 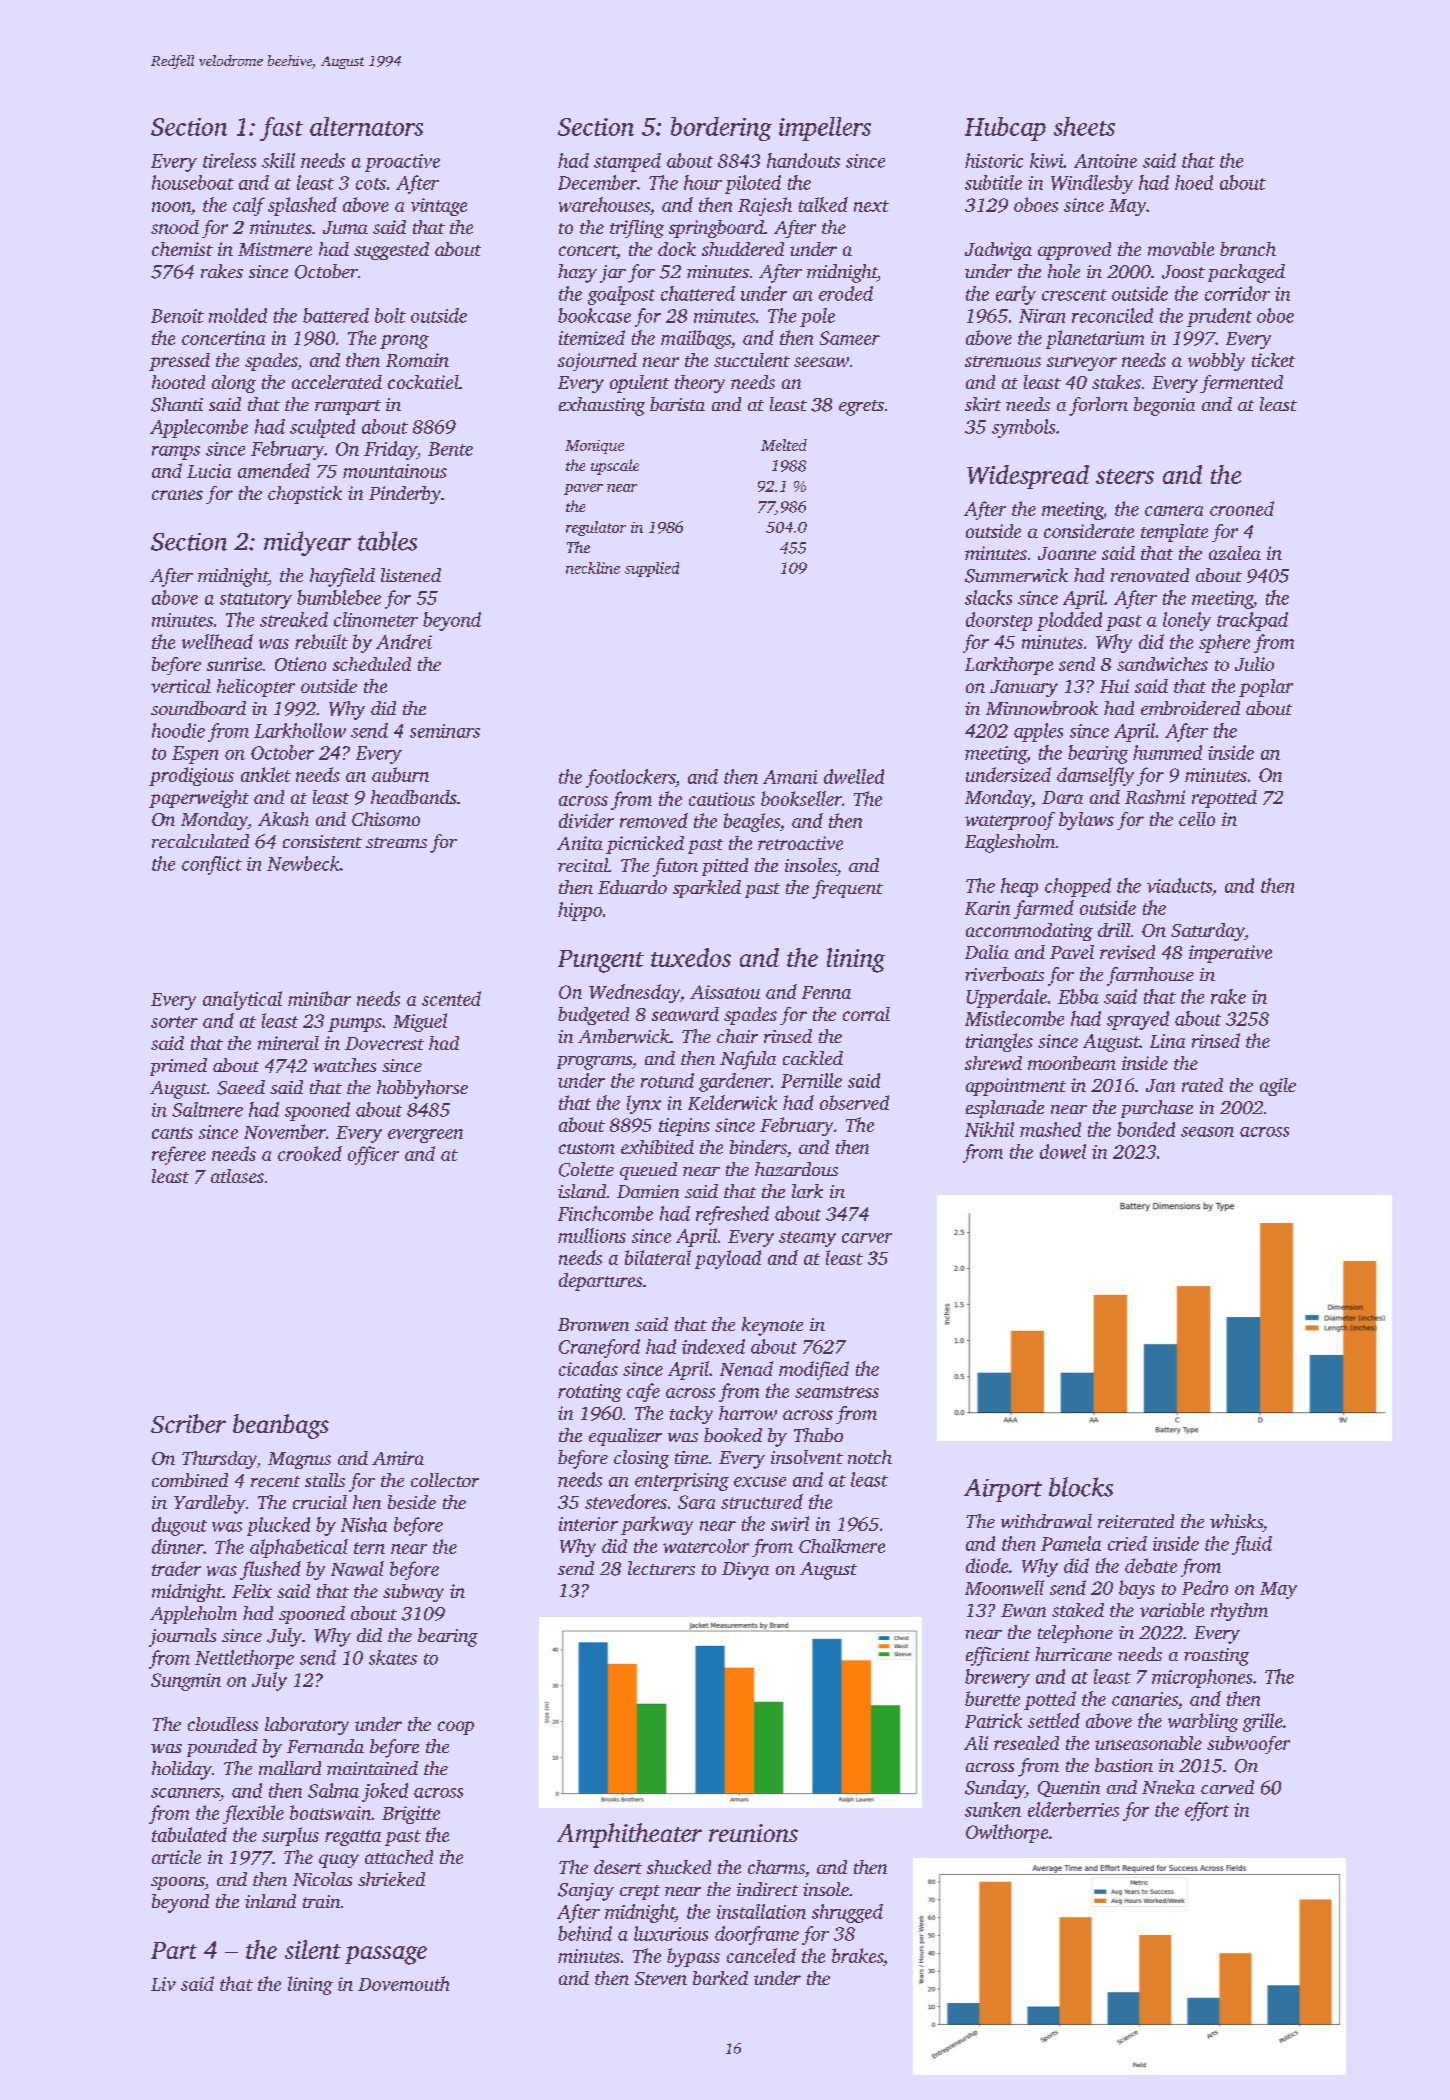 What do you see at coordinates (721, 129) in the document?
I see `bordering` at bounding box center [721, 129].
